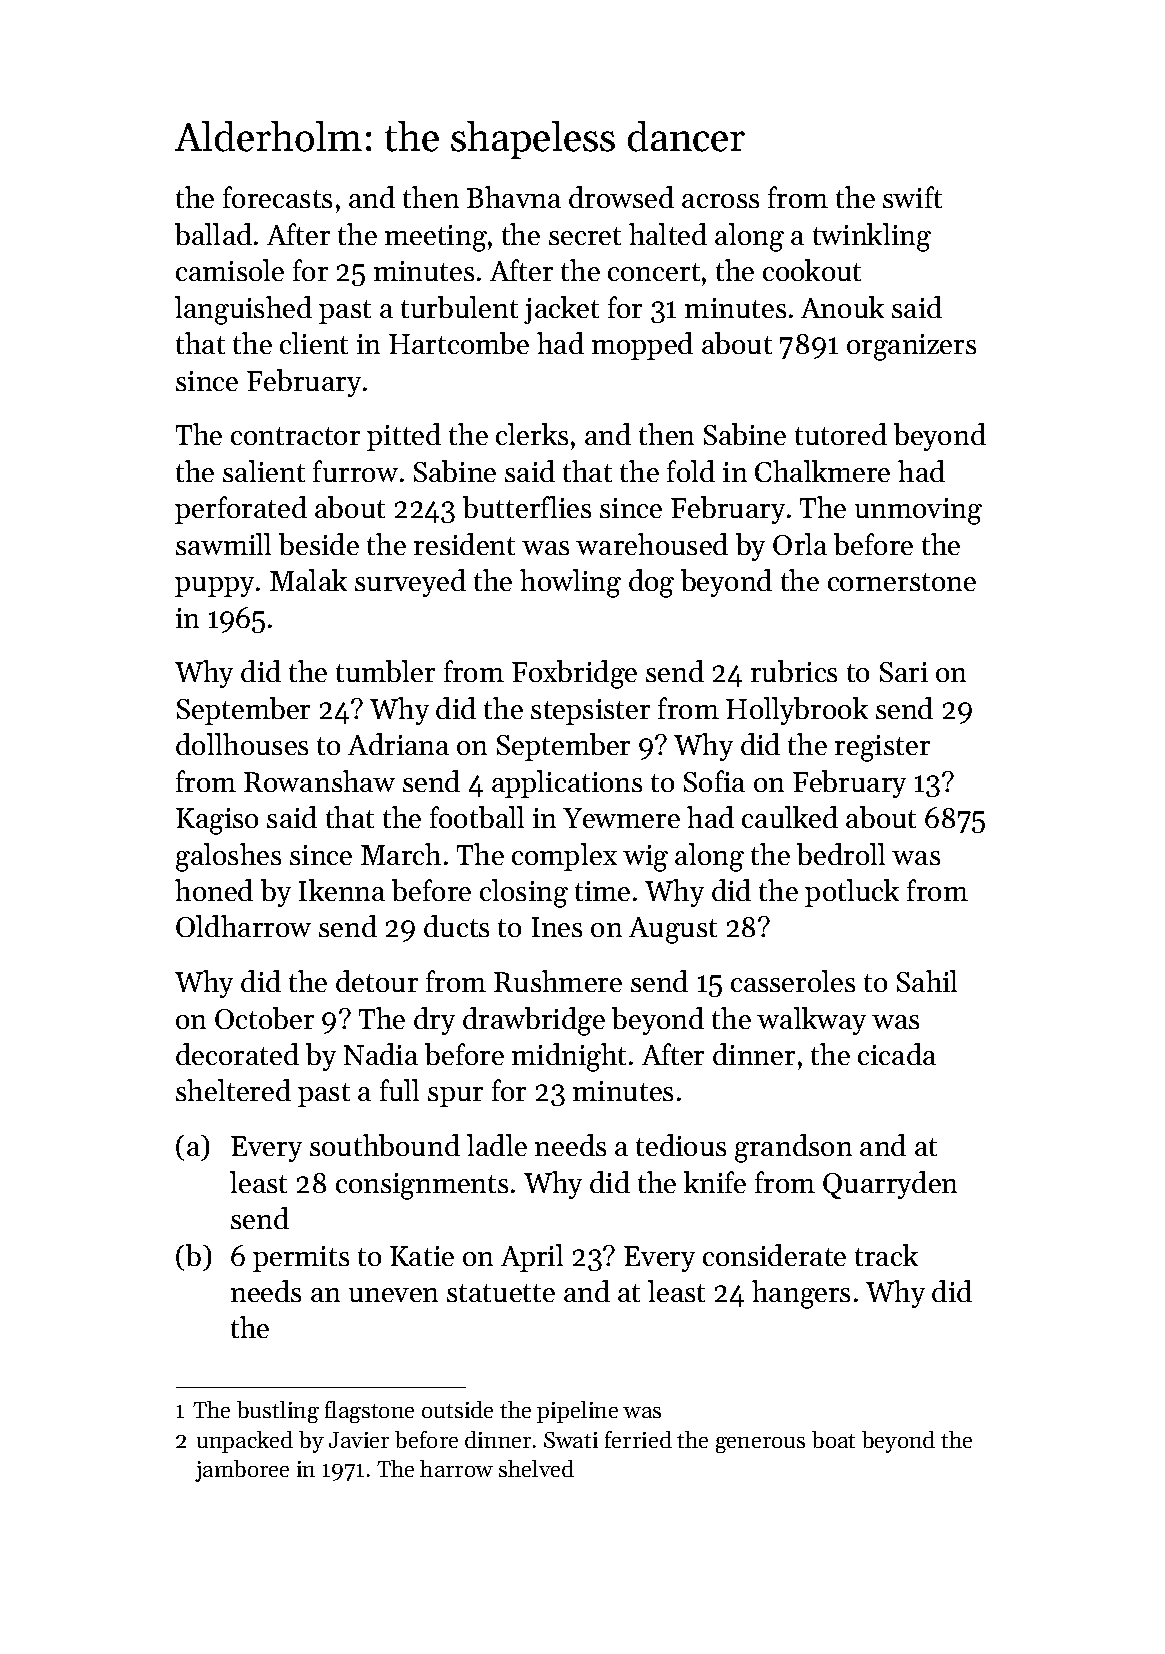  Describe the element at coordinates (355, 471) in the document. I see `furrow` at that location.
